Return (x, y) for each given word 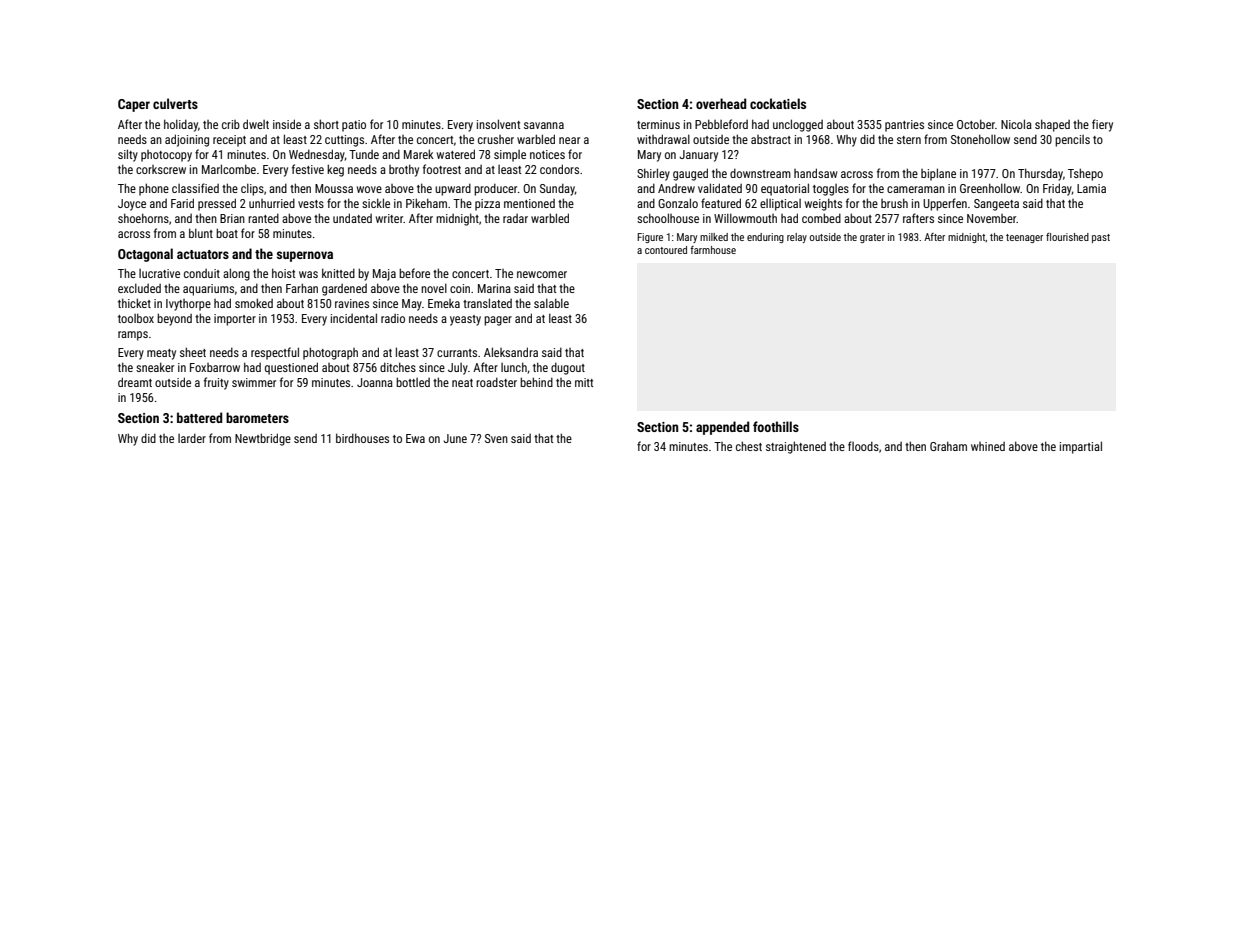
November (992, 218)
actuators (203, 254)
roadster (496, 382)
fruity (216, 383)
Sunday (557, 189)
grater (872, 238)
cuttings (344, 141)
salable (551, 303)
